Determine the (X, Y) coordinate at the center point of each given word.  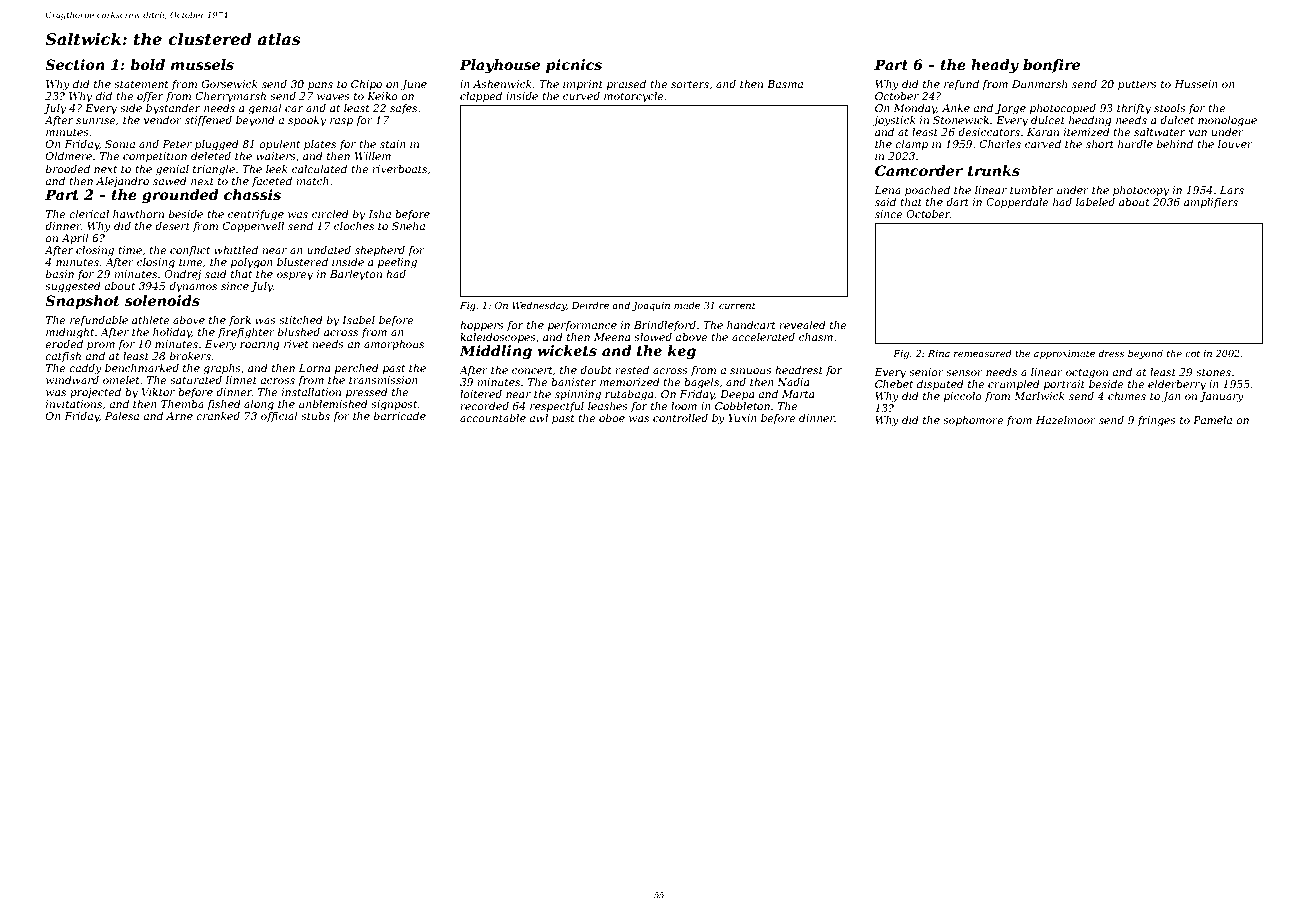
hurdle (1135, 144)
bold (147, 64)
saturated (196, 380)
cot (1192, 353)
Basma (785, 84)
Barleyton (356, 275)
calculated (319, 169)
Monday (915, 109)
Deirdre (590, 305)
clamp (911, 145)
